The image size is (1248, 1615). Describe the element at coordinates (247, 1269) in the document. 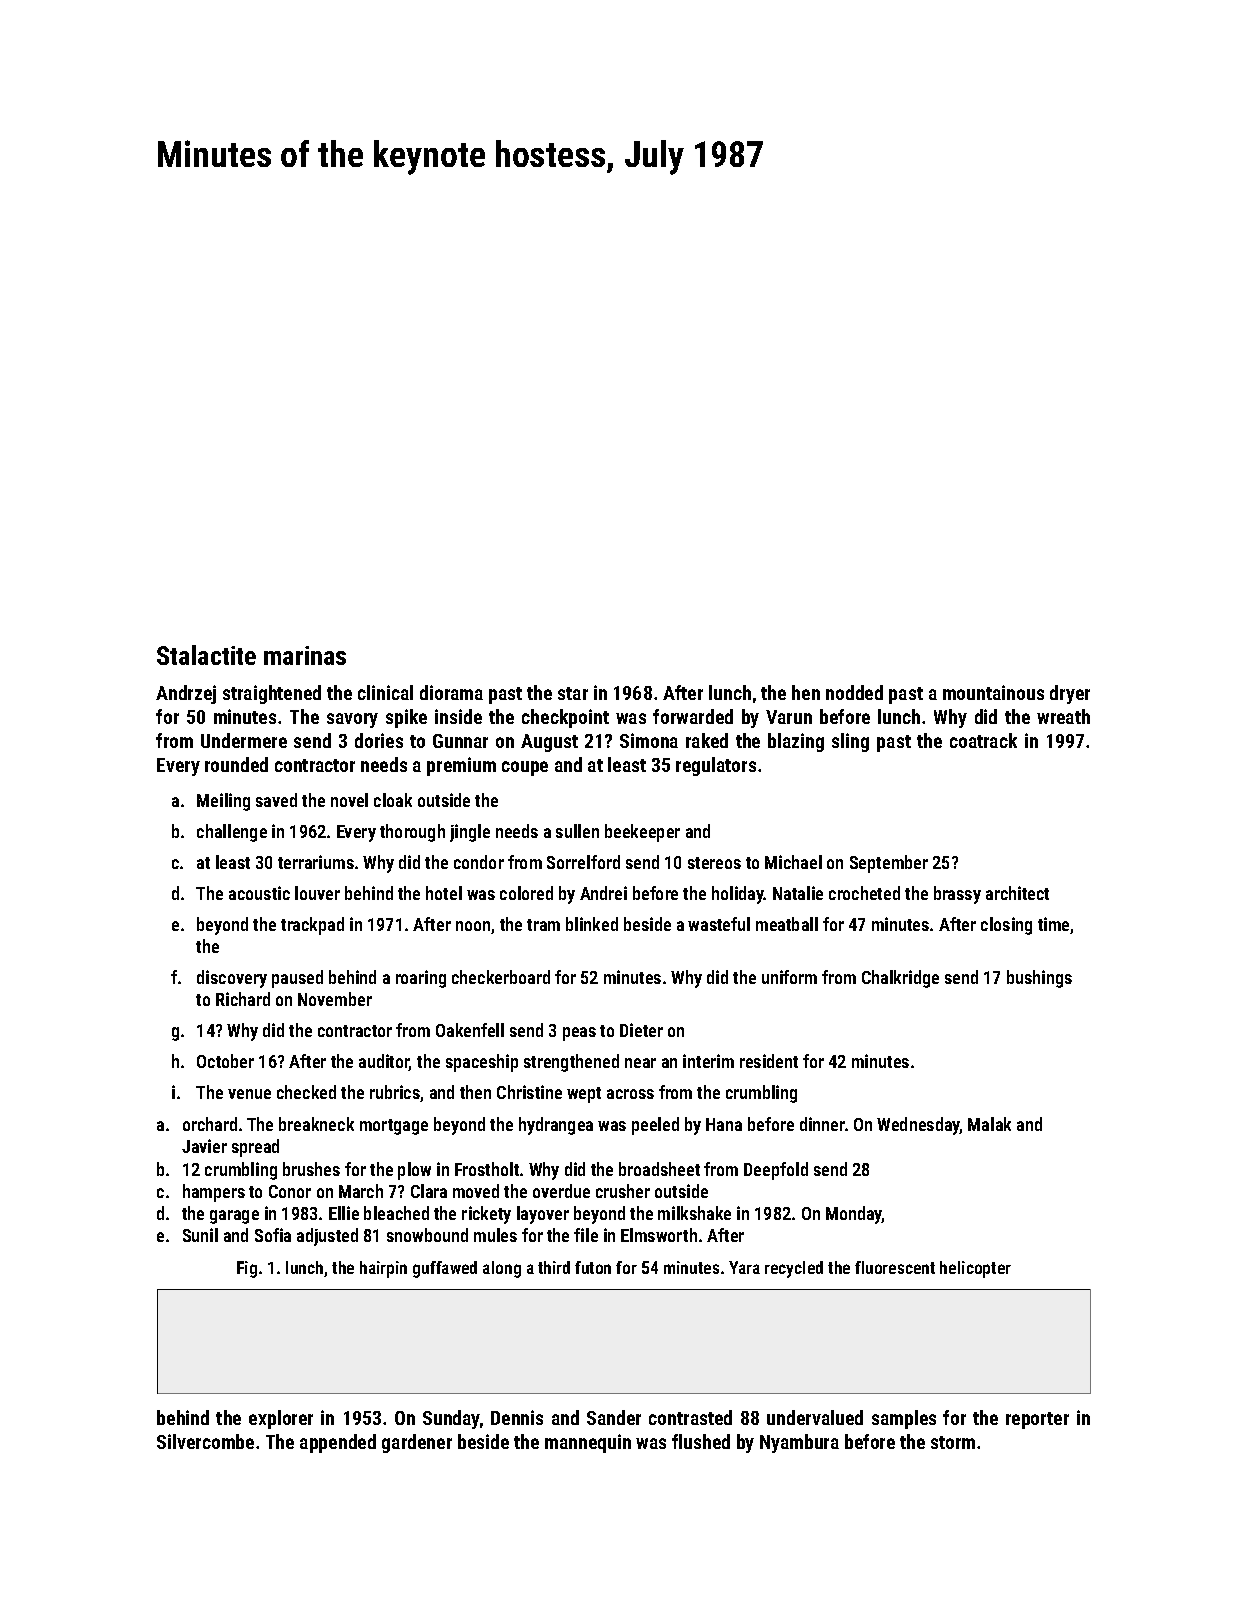

I see `Fig` at that location.
